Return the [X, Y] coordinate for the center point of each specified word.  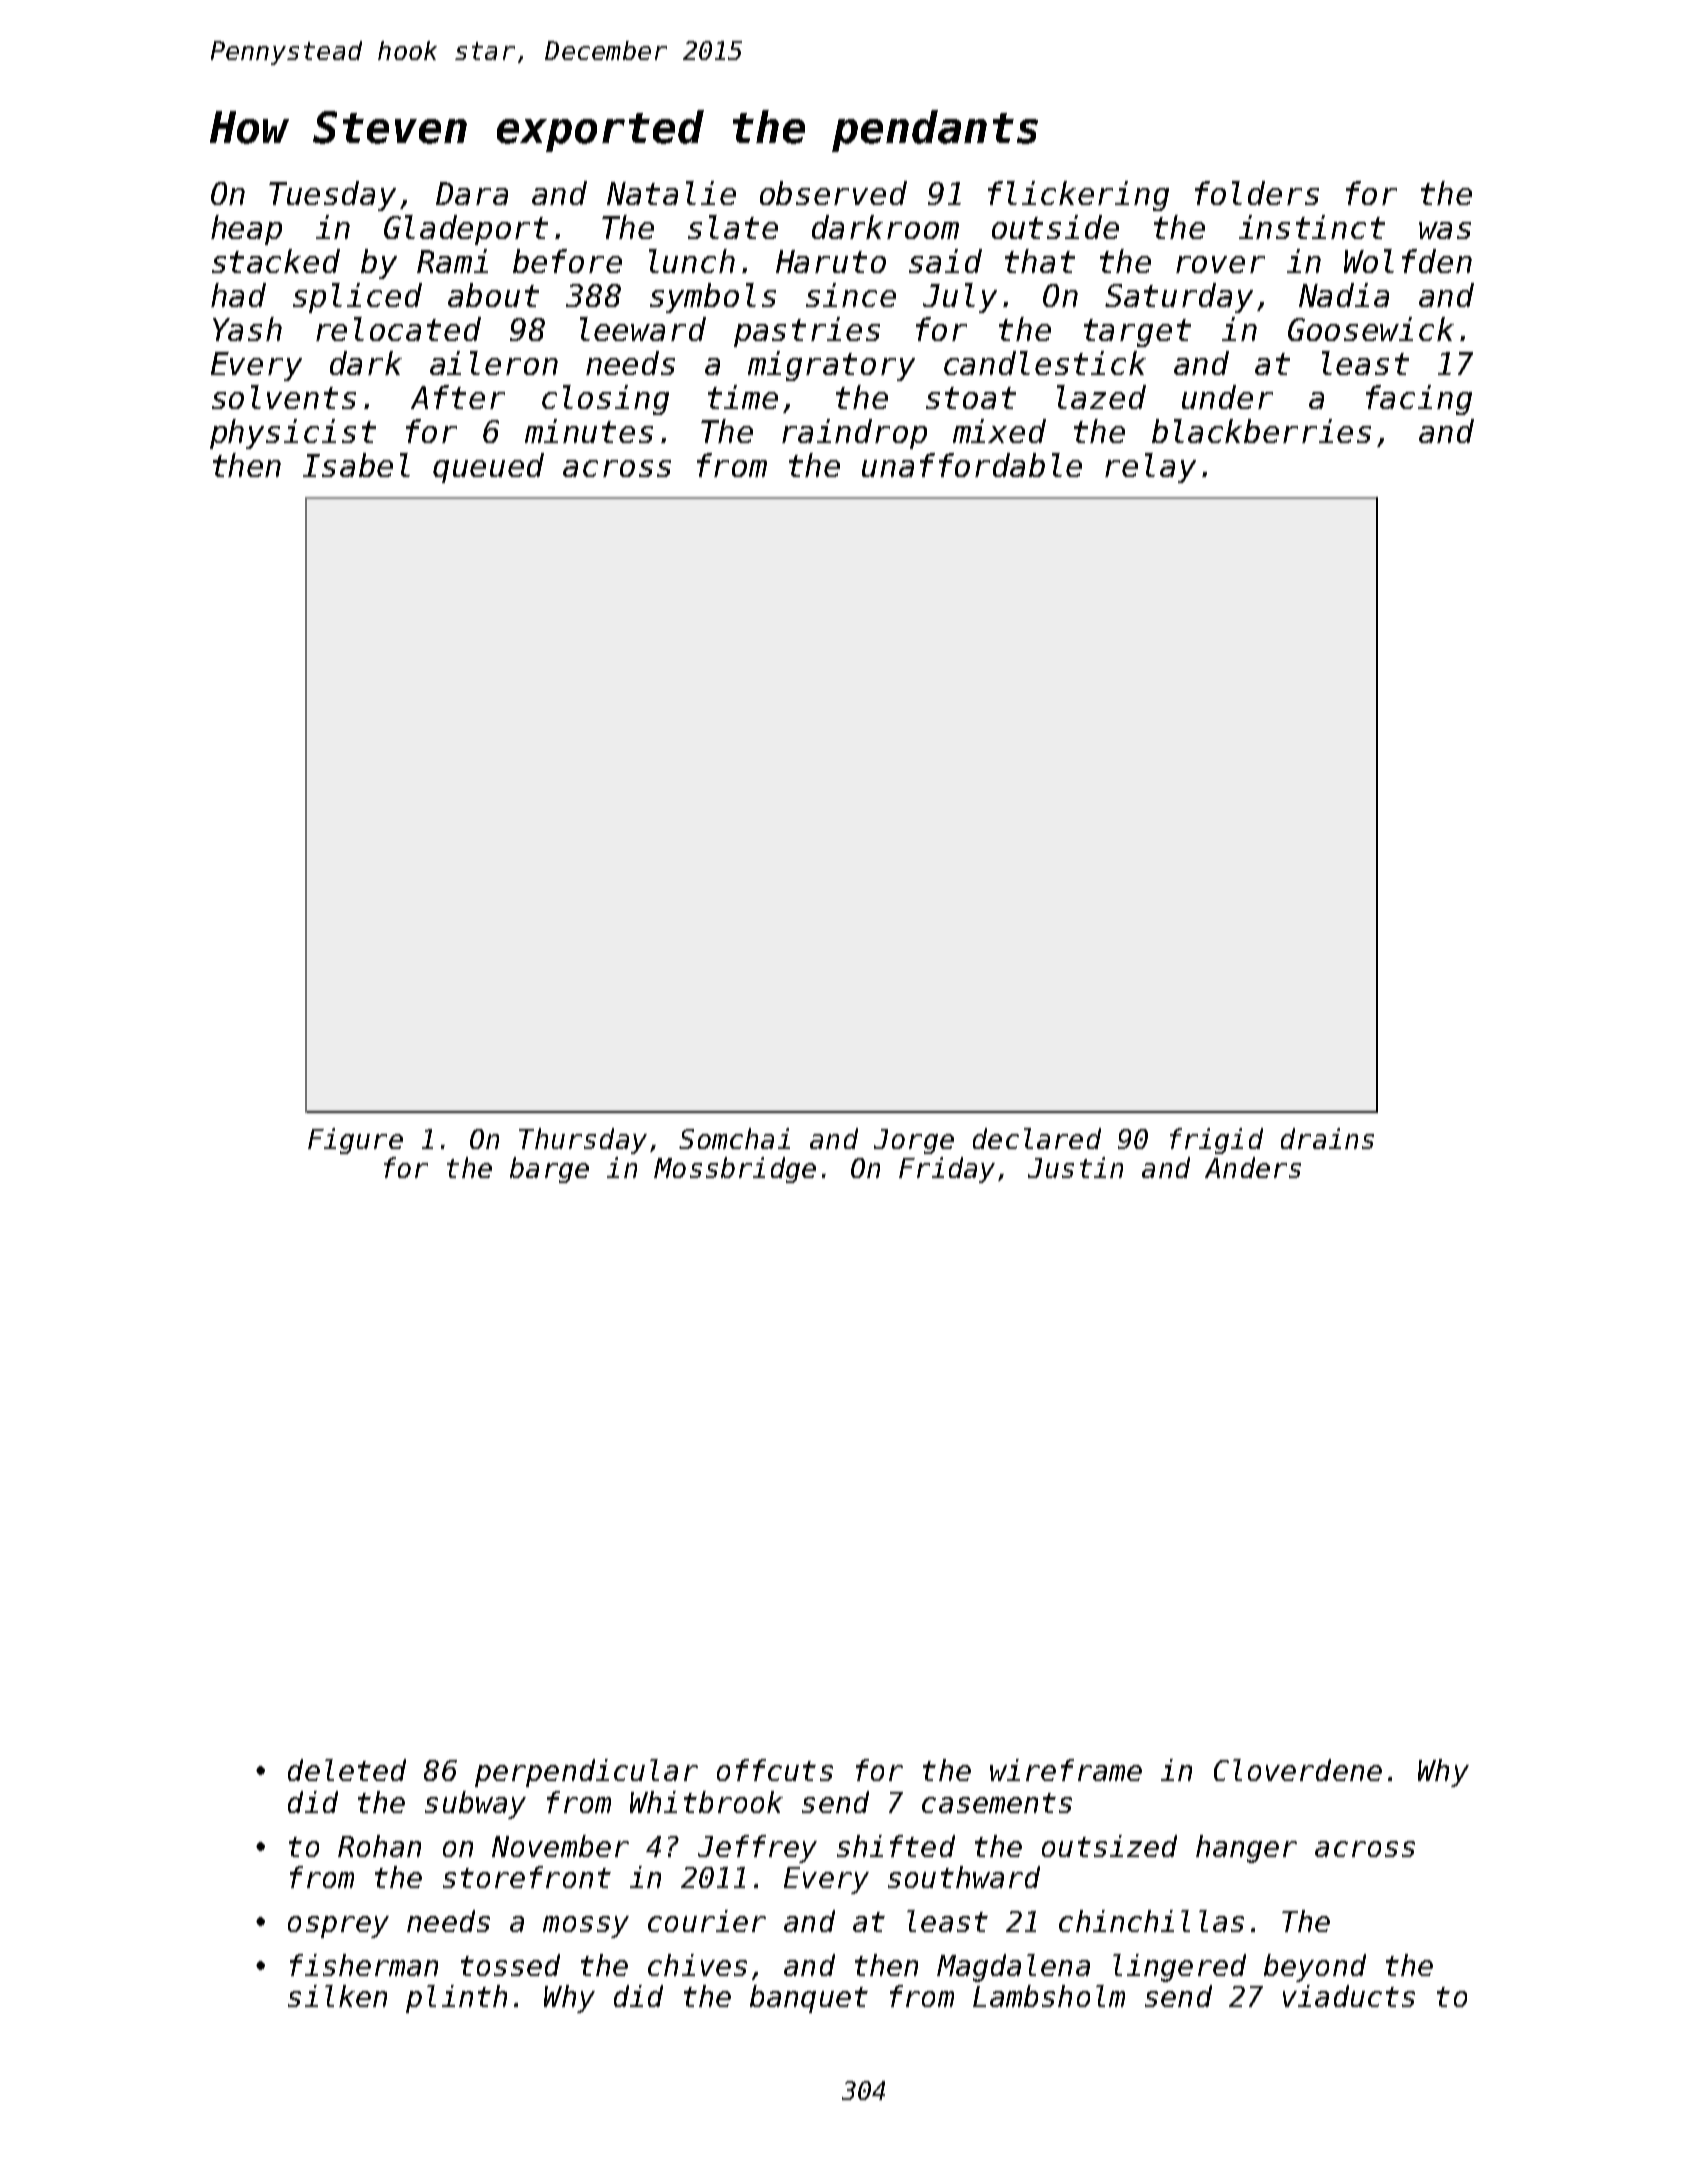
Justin [1075, 1167]
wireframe [1066, 1770]
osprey [338, 1927]
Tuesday [332, 196]
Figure [355, 1141]
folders [1257, 193]
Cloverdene [1298, 1770]
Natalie [671, 193]
